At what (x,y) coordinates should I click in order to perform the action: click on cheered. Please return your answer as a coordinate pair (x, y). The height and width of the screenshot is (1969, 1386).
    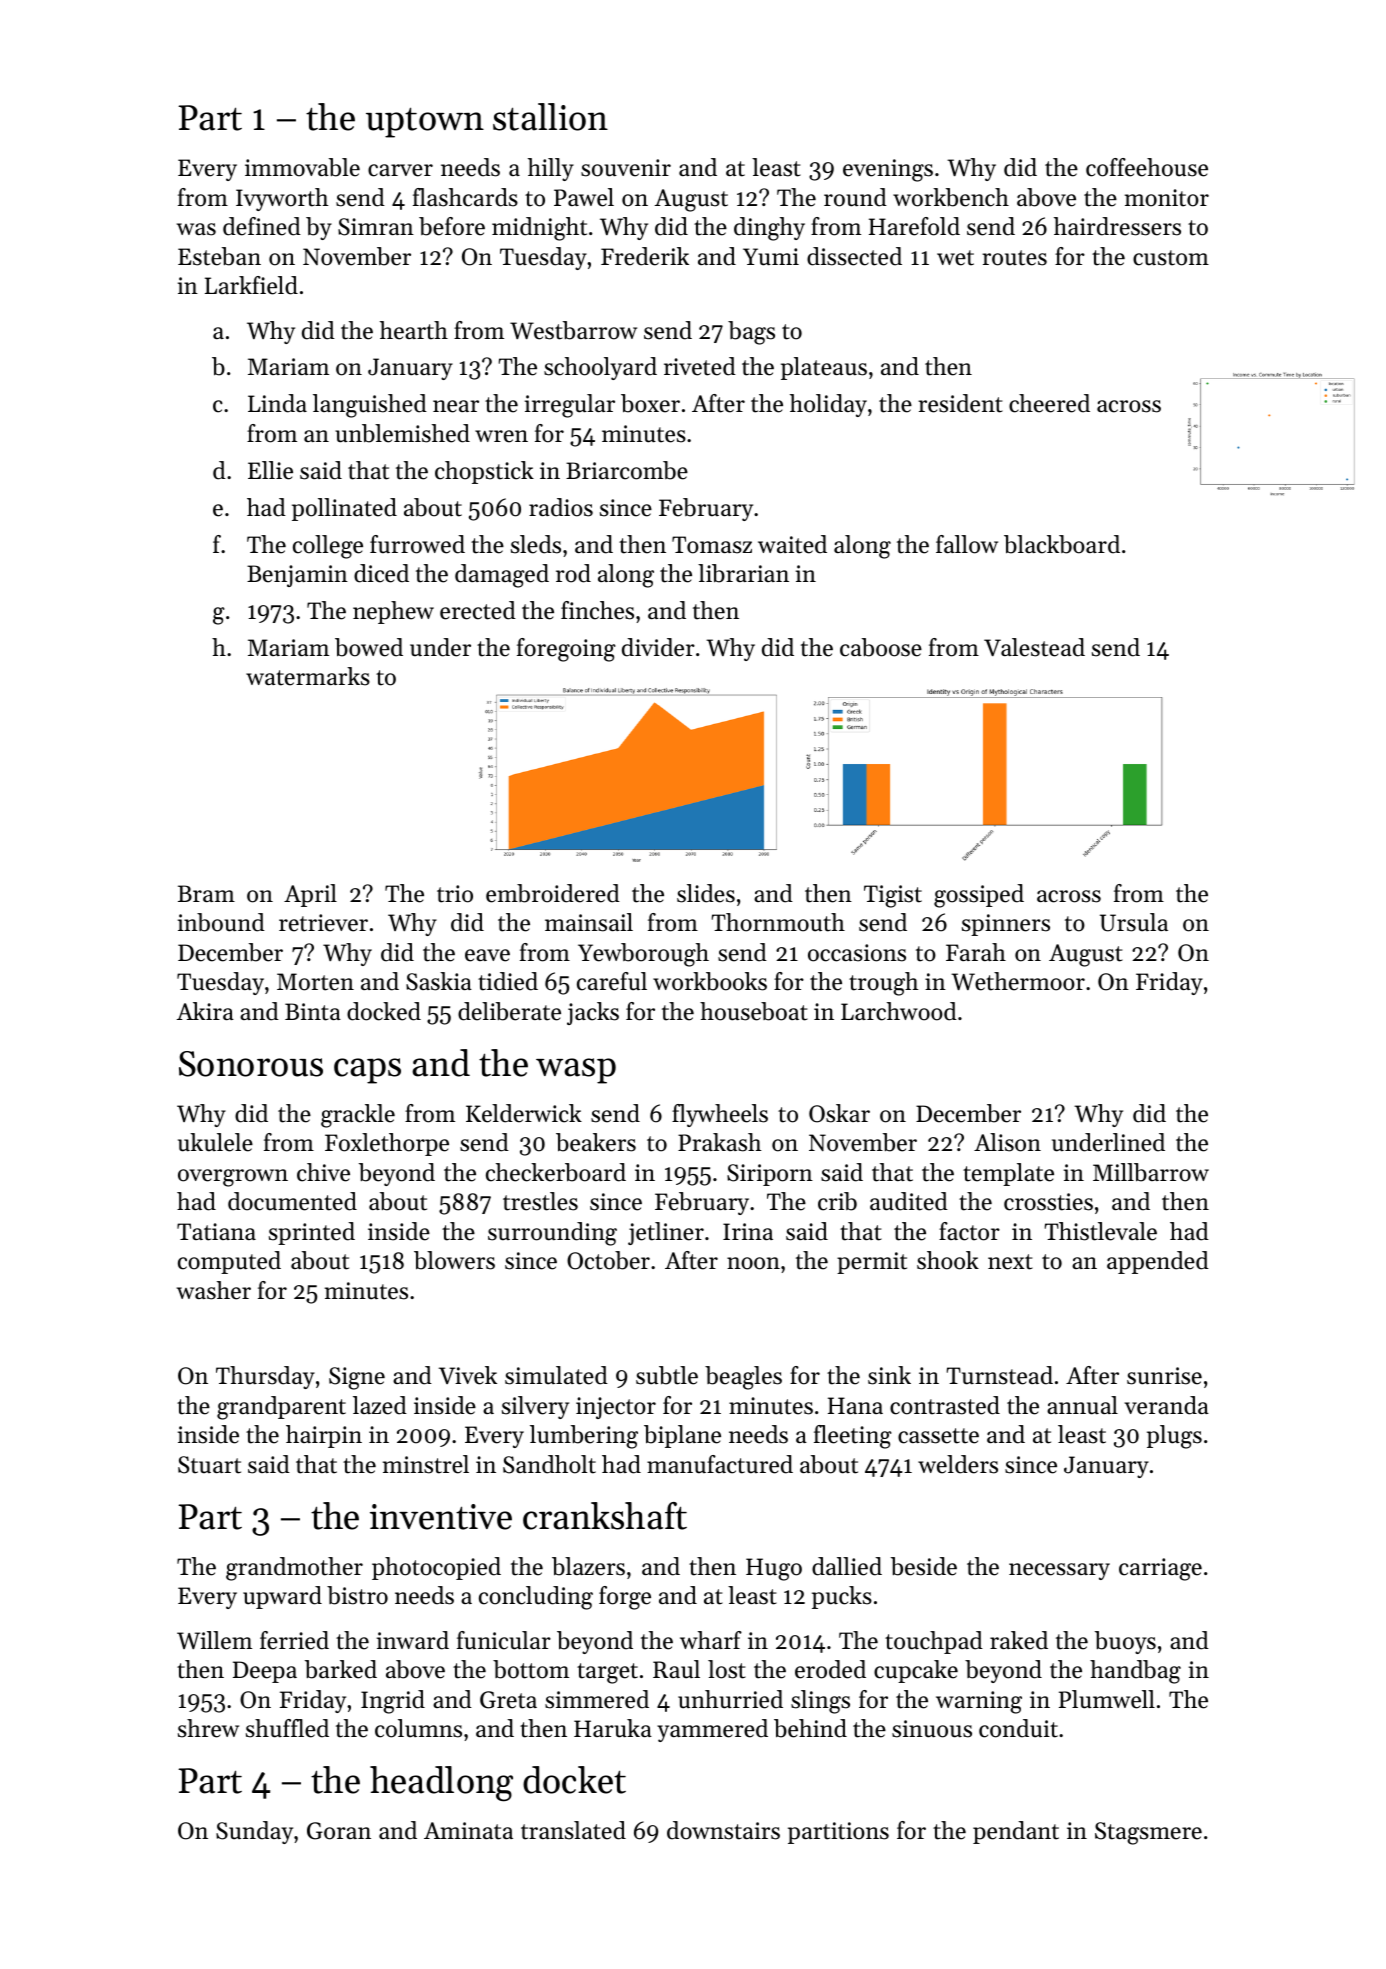
    Looking at the image, I should click on (1049, 403).
